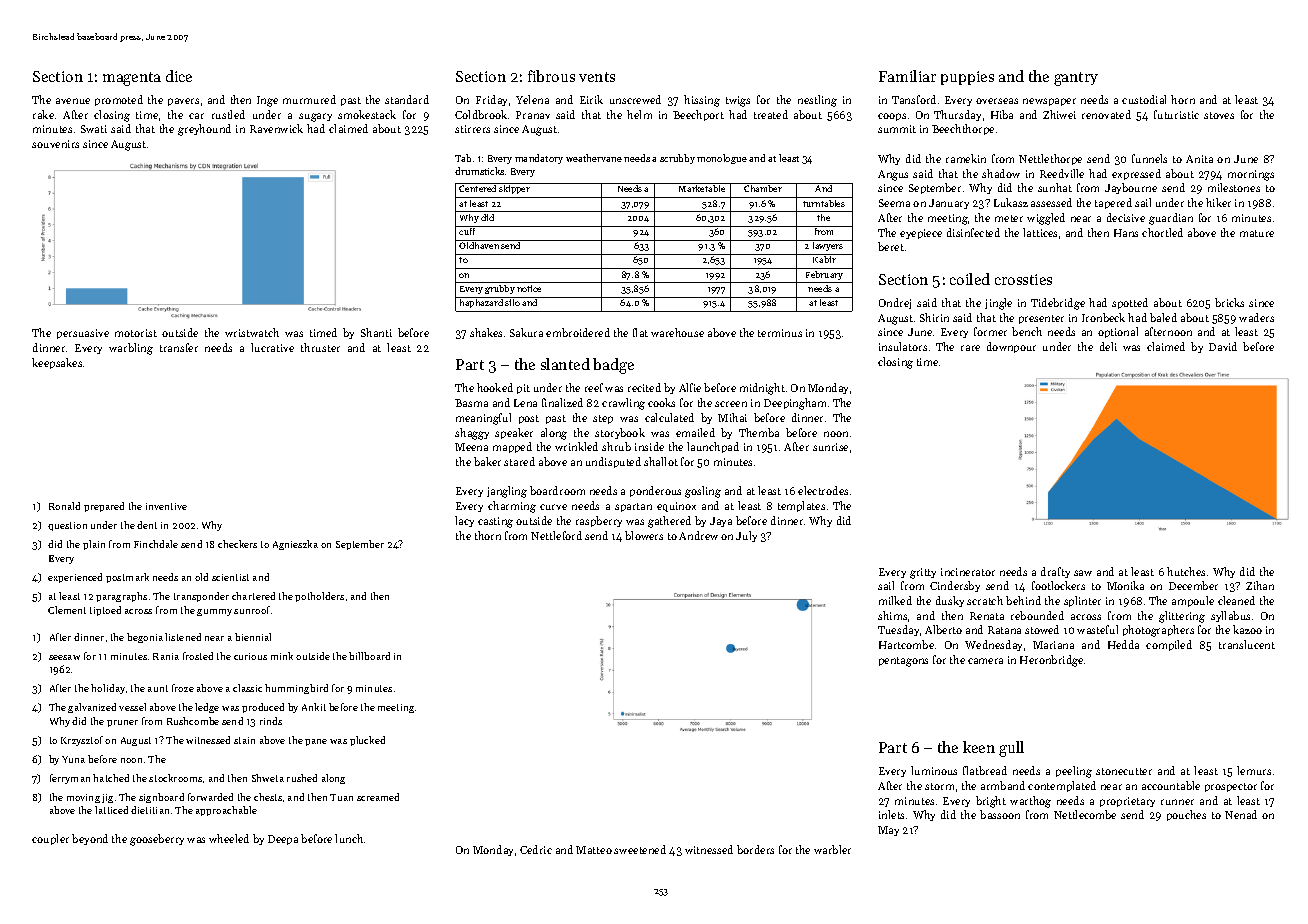 The image size is (1308, 924). Describe the element at coordinates (1051, 202) in the screenshot. I see `assessed` at that location.
